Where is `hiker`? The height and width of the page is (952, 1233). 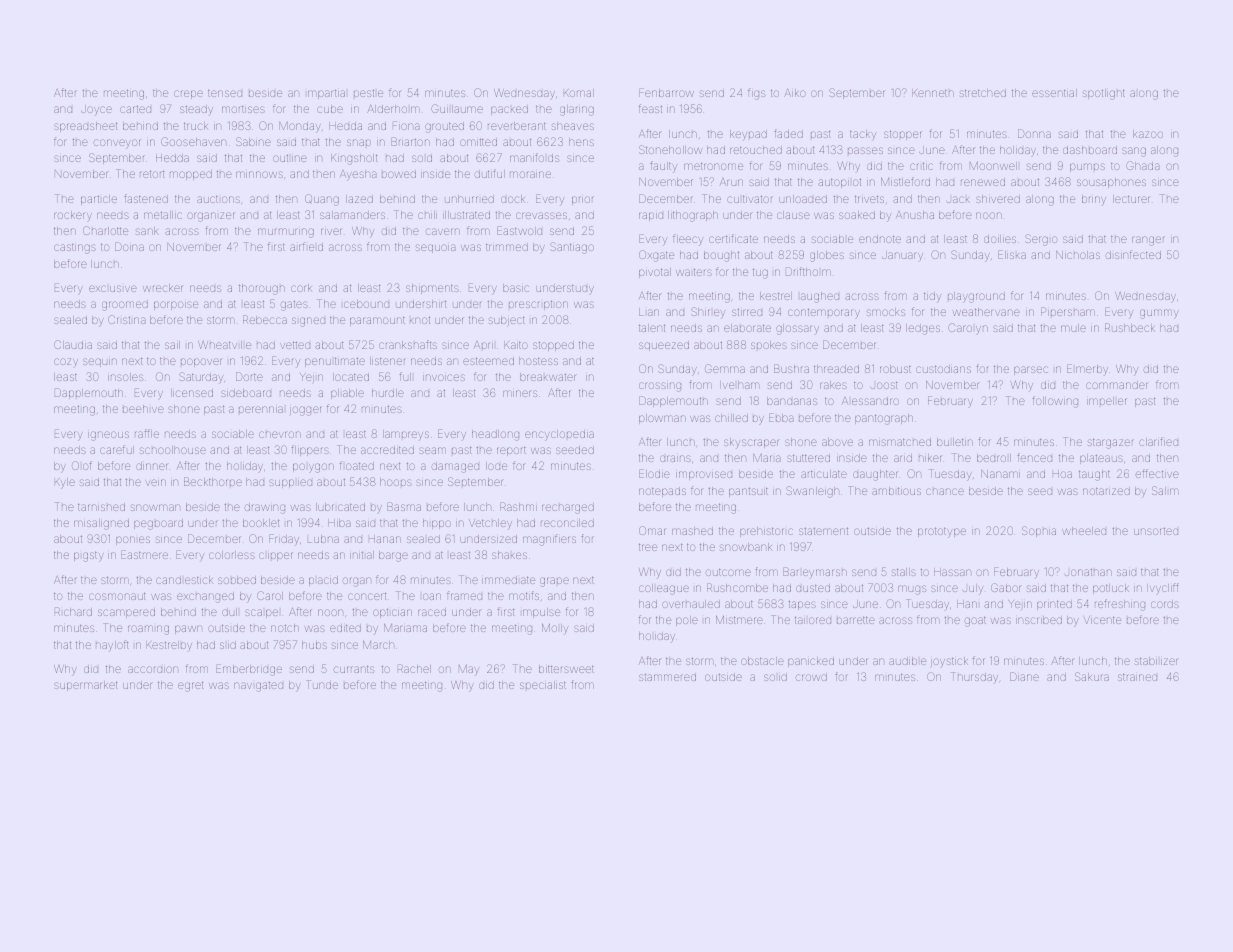 hiker is located at coordinates (930, 458).
